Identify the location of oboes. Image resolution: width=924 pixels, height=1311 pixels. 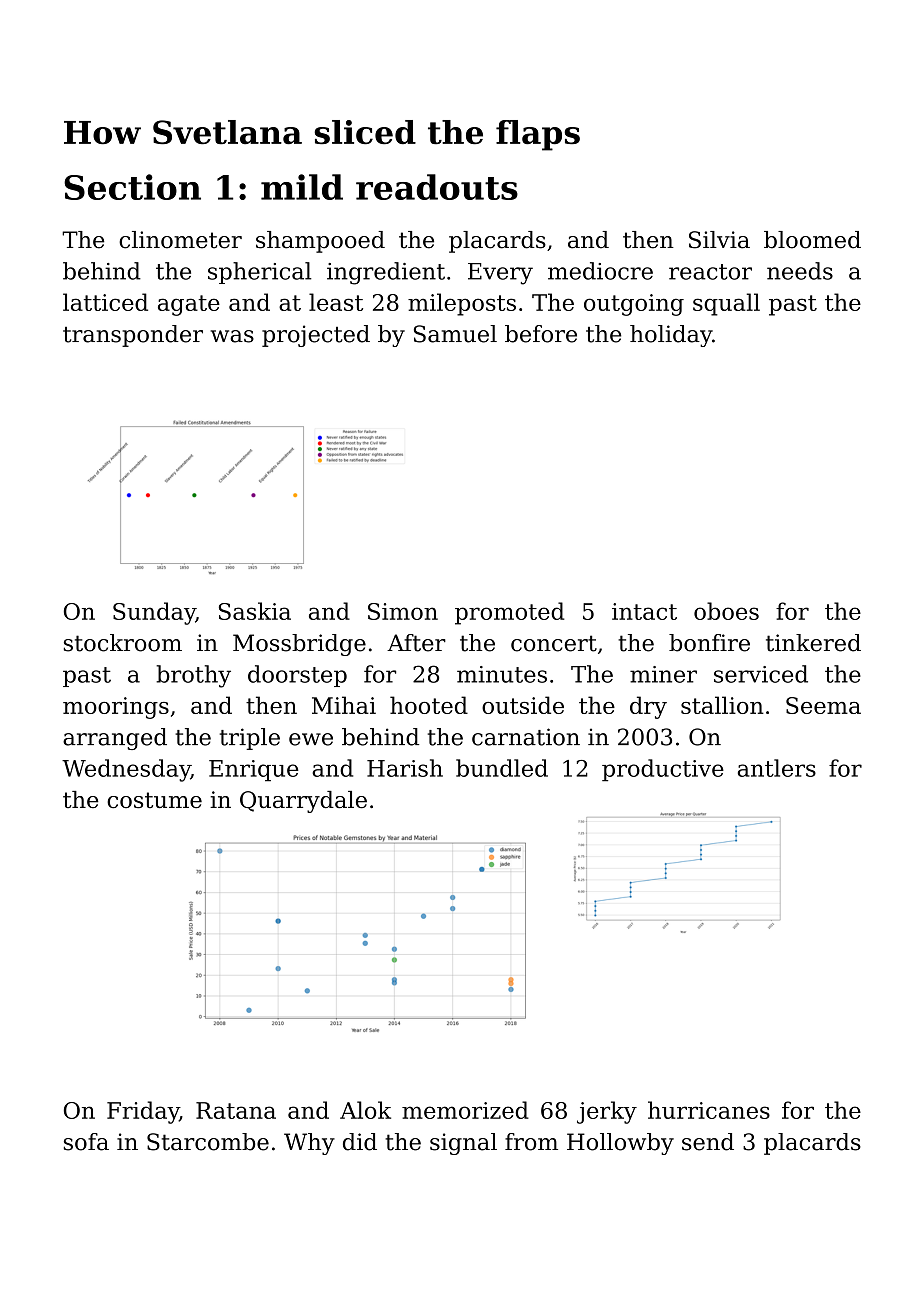
(726, 611).
